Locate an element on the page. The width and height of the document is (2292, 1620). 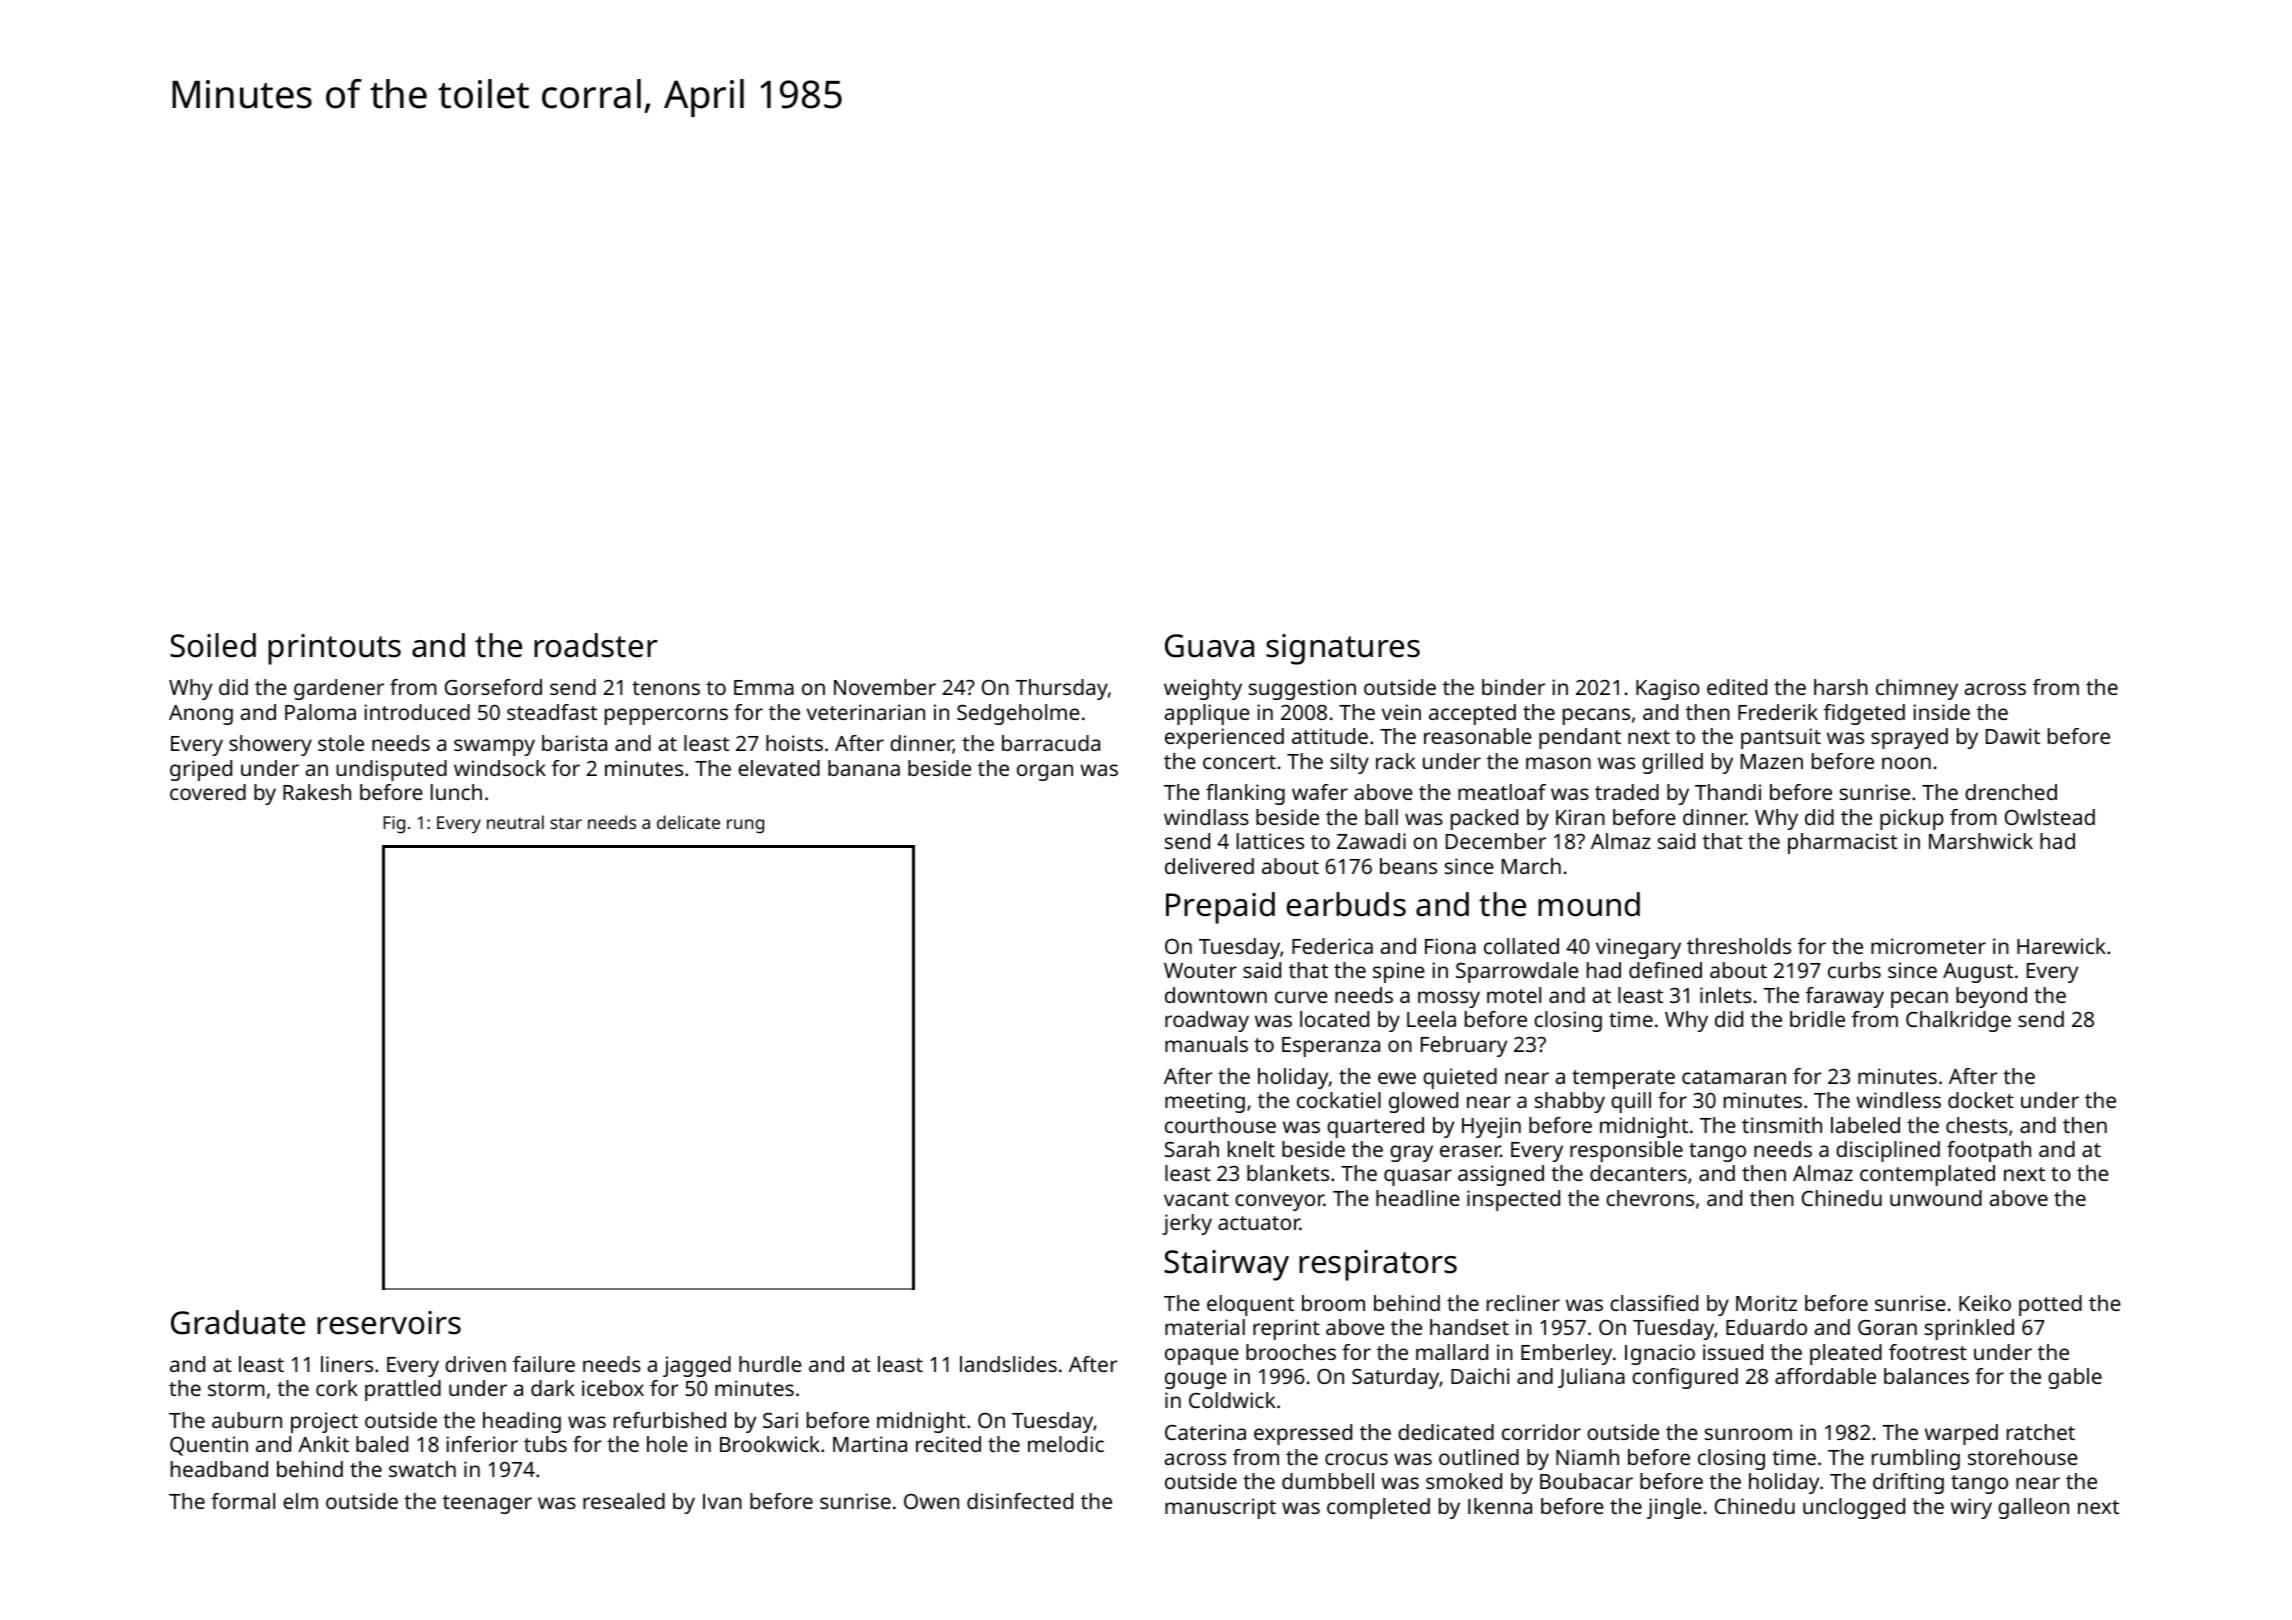
liners is located at coordinates (347, 1364).
